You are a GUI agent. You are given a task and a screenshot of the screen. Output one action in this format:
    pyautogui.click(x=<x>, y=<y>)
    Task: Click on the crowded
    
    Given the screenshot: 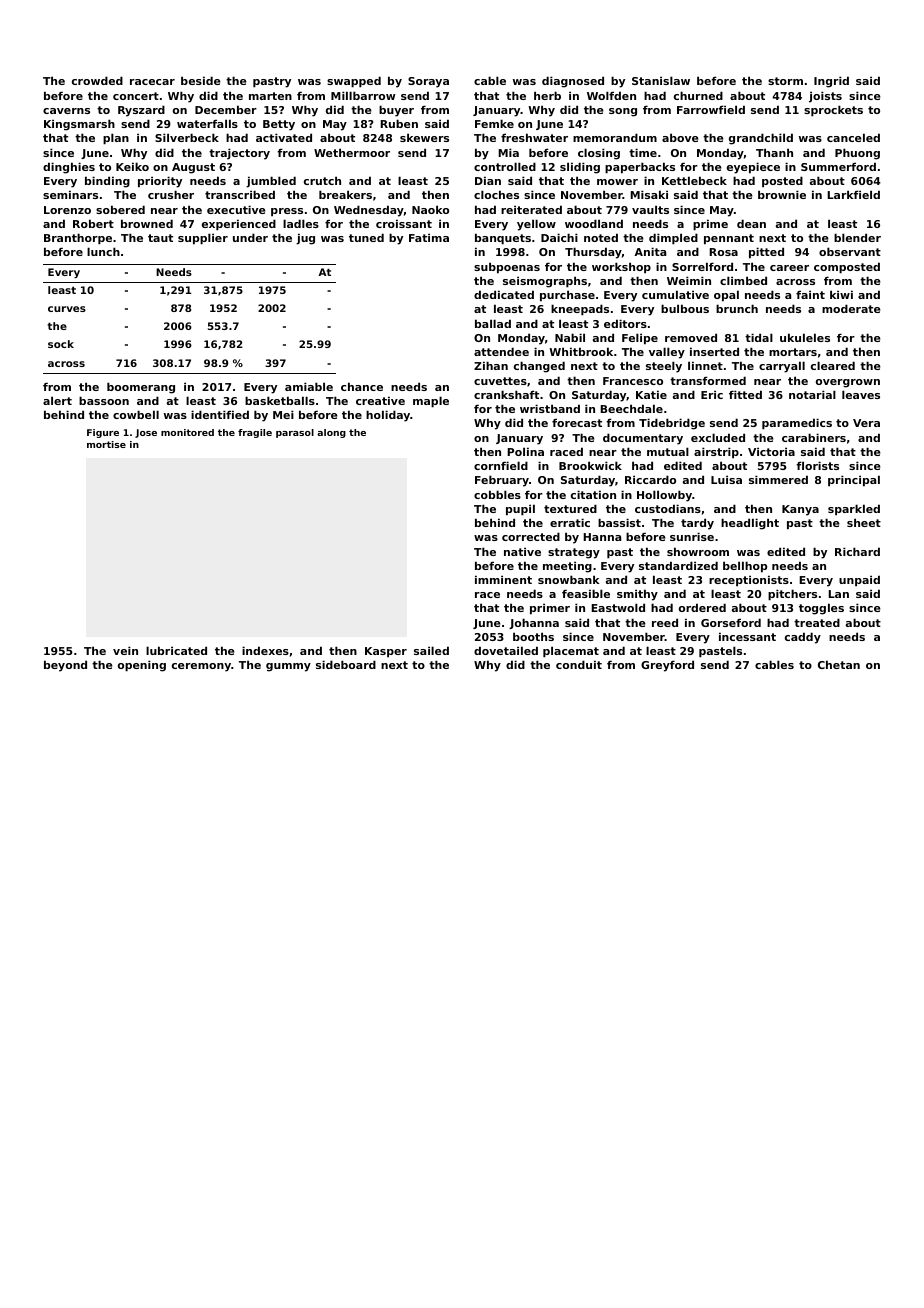 What is the action you would take?
    pyautogui.click(x=97, y=80)
